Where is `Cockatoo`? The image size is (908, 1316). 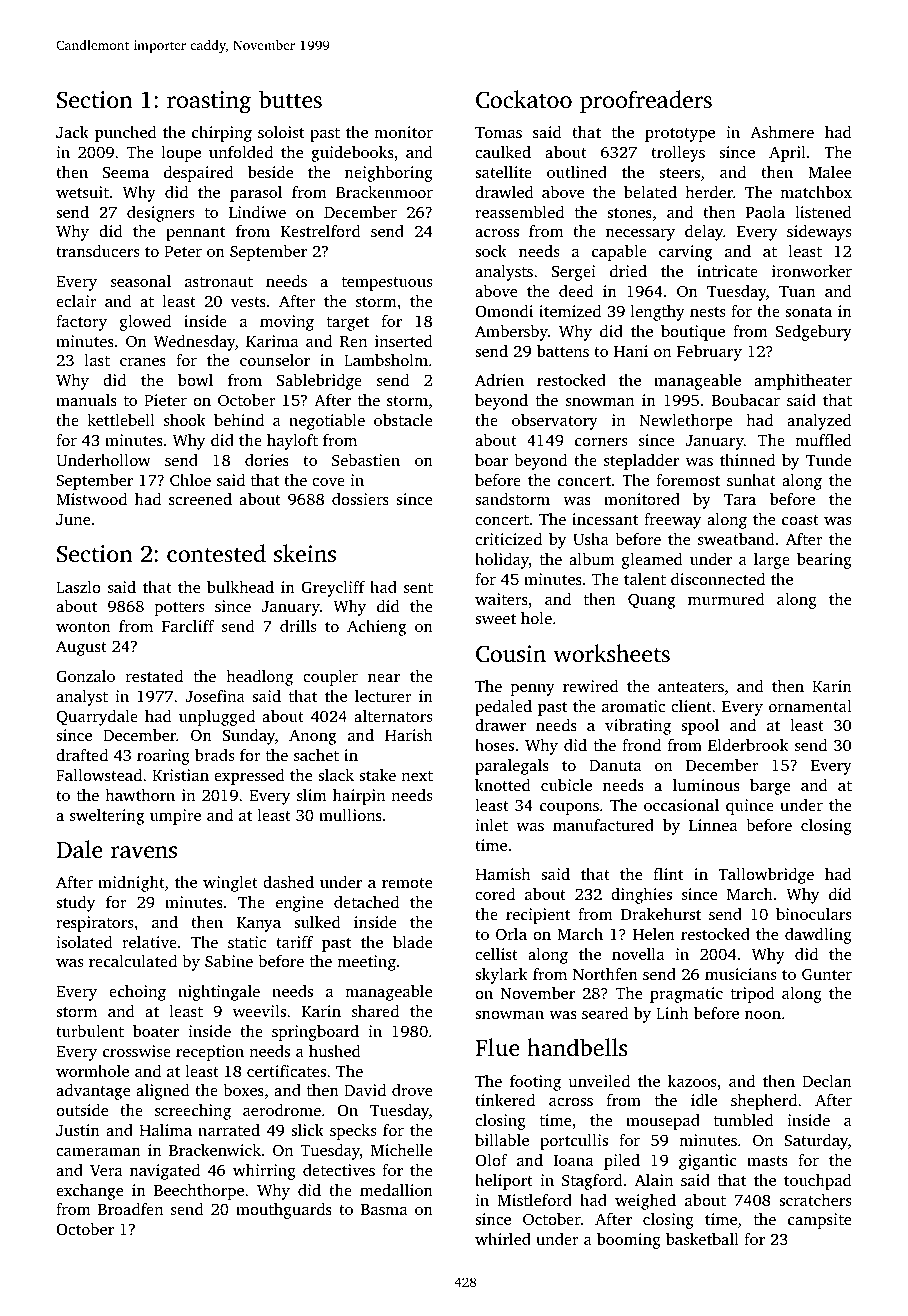
Cockatoo is located at coordinates (524, 99).
